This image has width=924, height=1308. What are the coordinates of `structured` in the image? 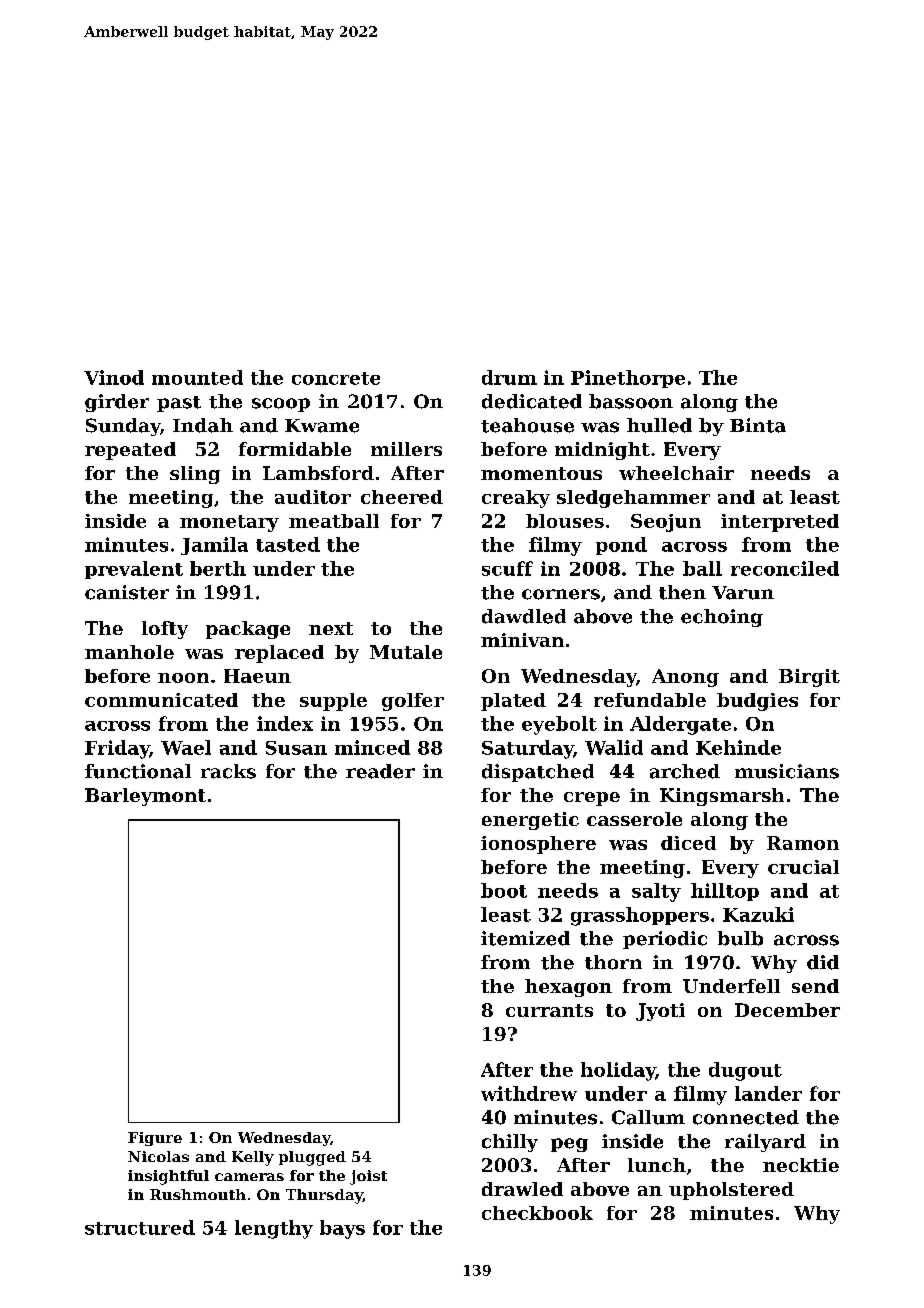 It's located at (140, 1227).
